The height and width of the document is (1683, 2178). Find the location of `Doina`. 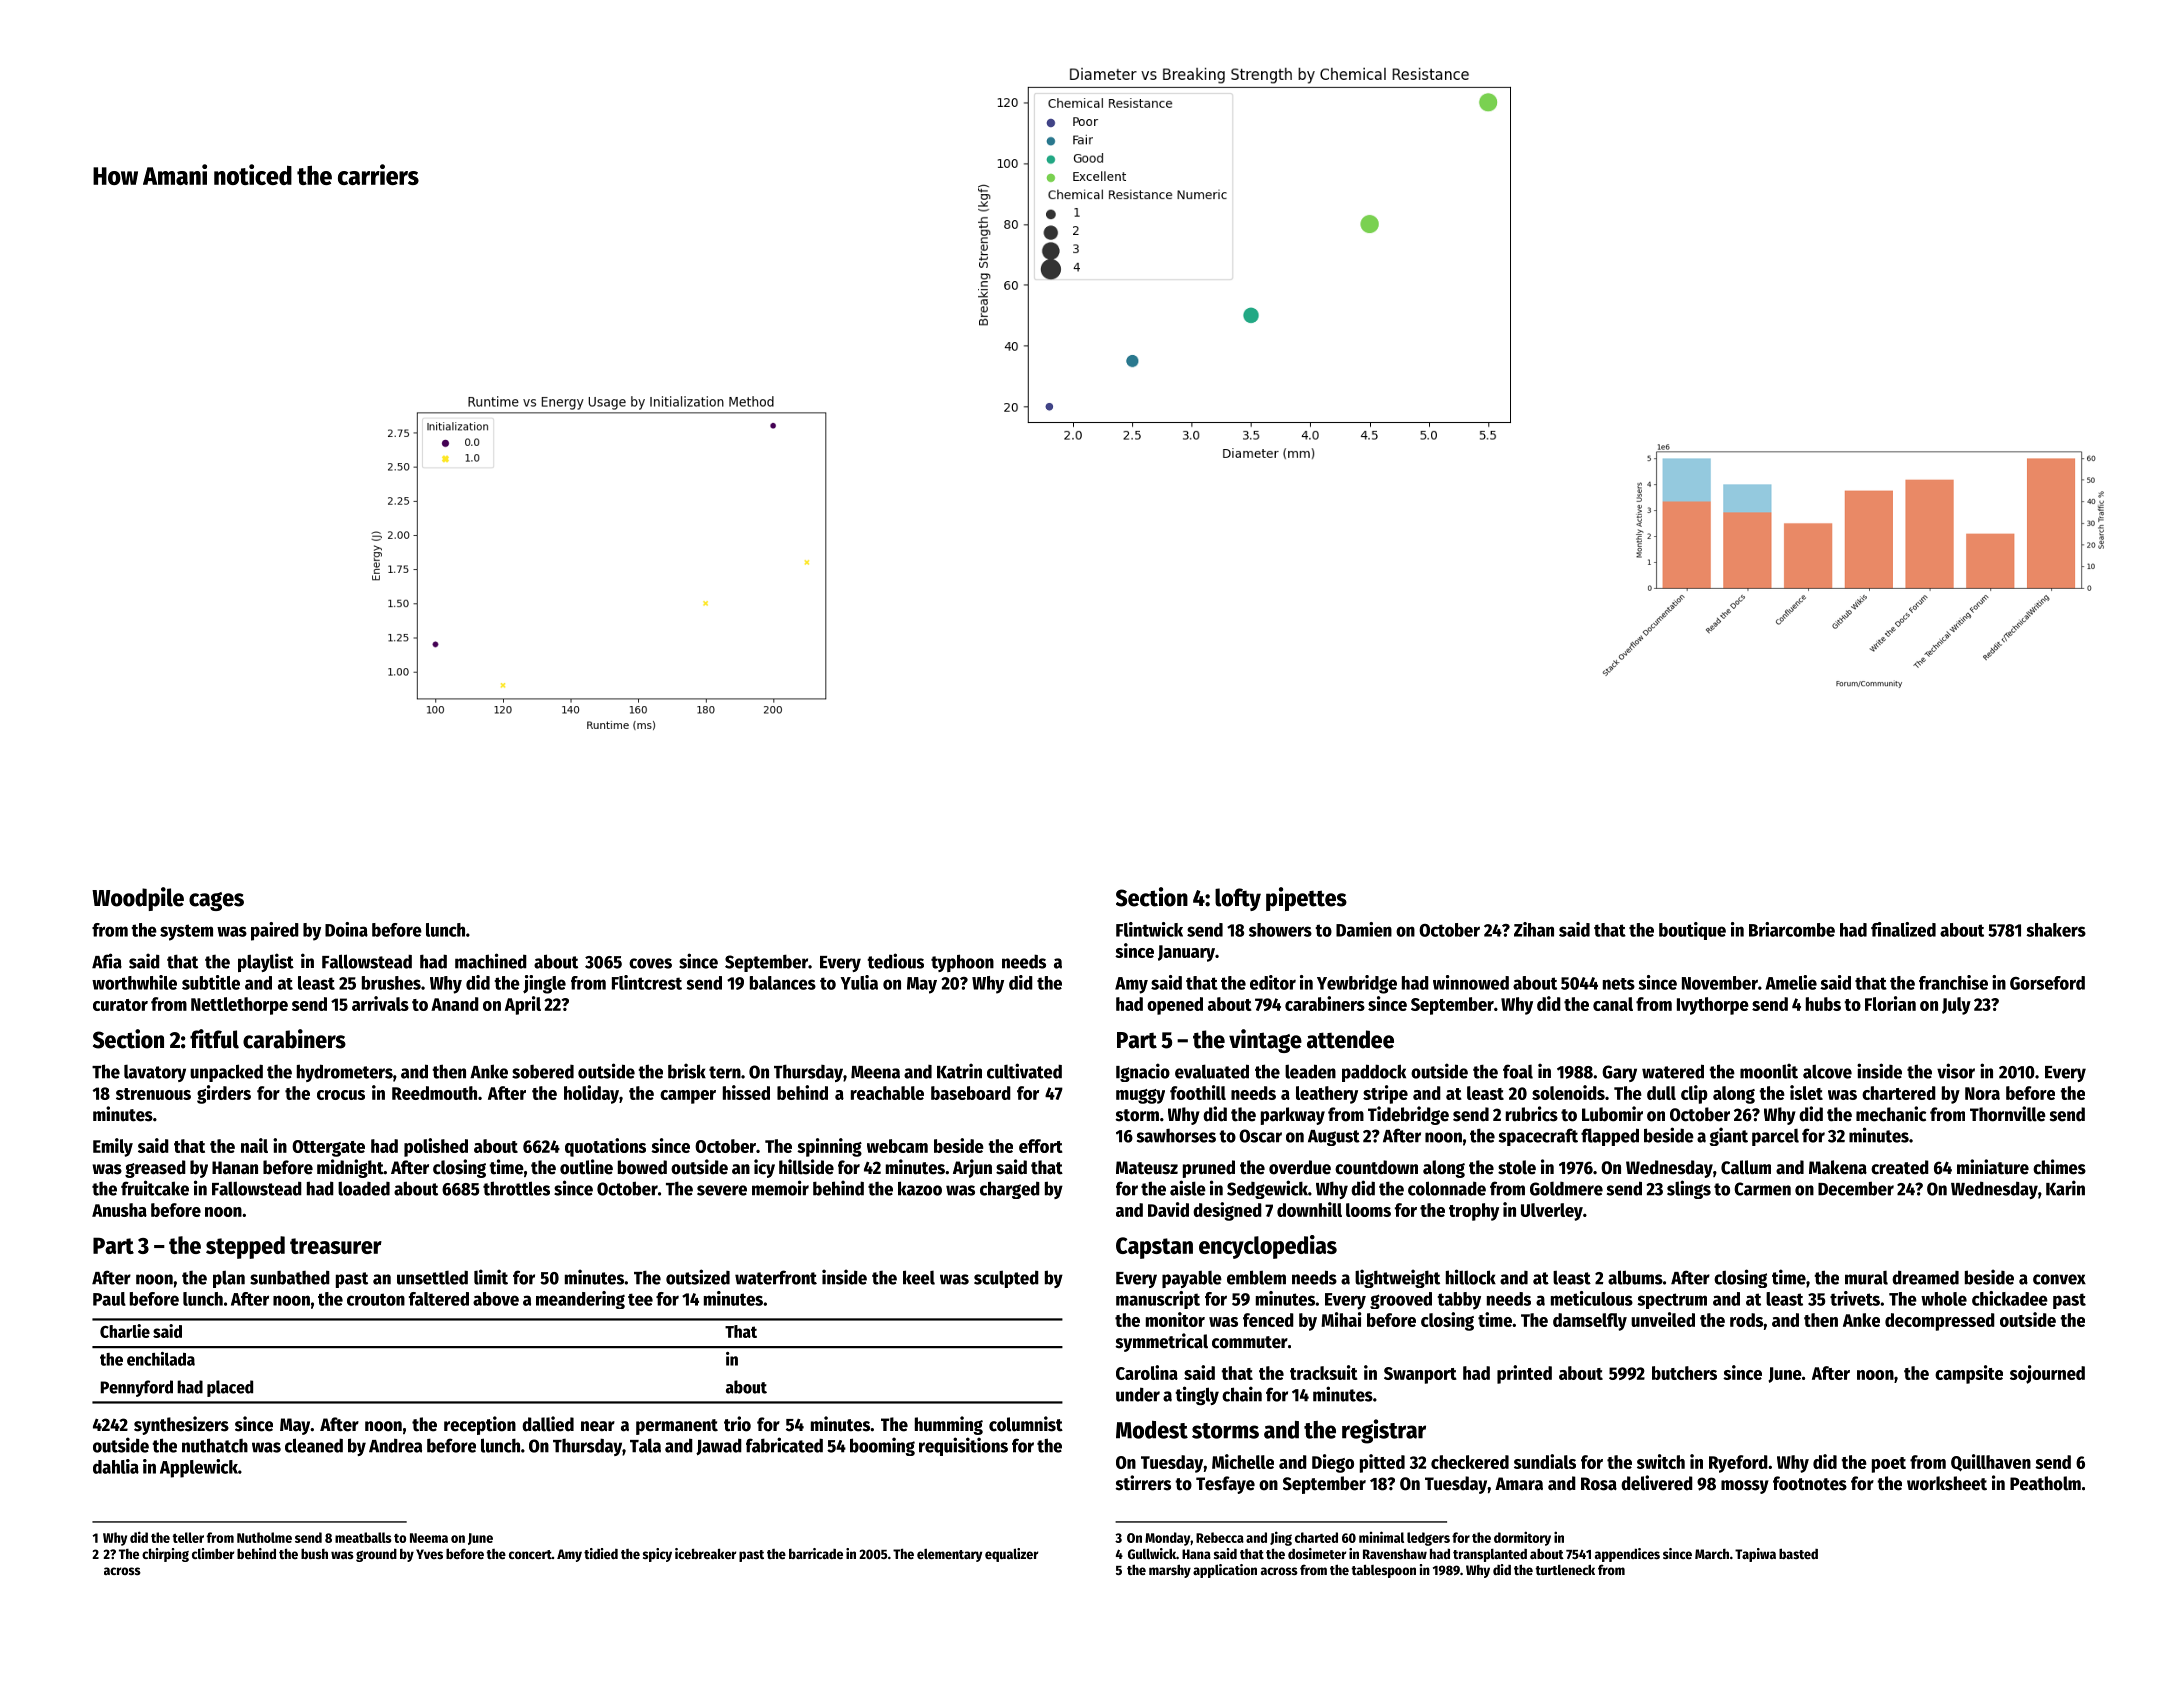

Doina is located at coordinates (346, 929).
